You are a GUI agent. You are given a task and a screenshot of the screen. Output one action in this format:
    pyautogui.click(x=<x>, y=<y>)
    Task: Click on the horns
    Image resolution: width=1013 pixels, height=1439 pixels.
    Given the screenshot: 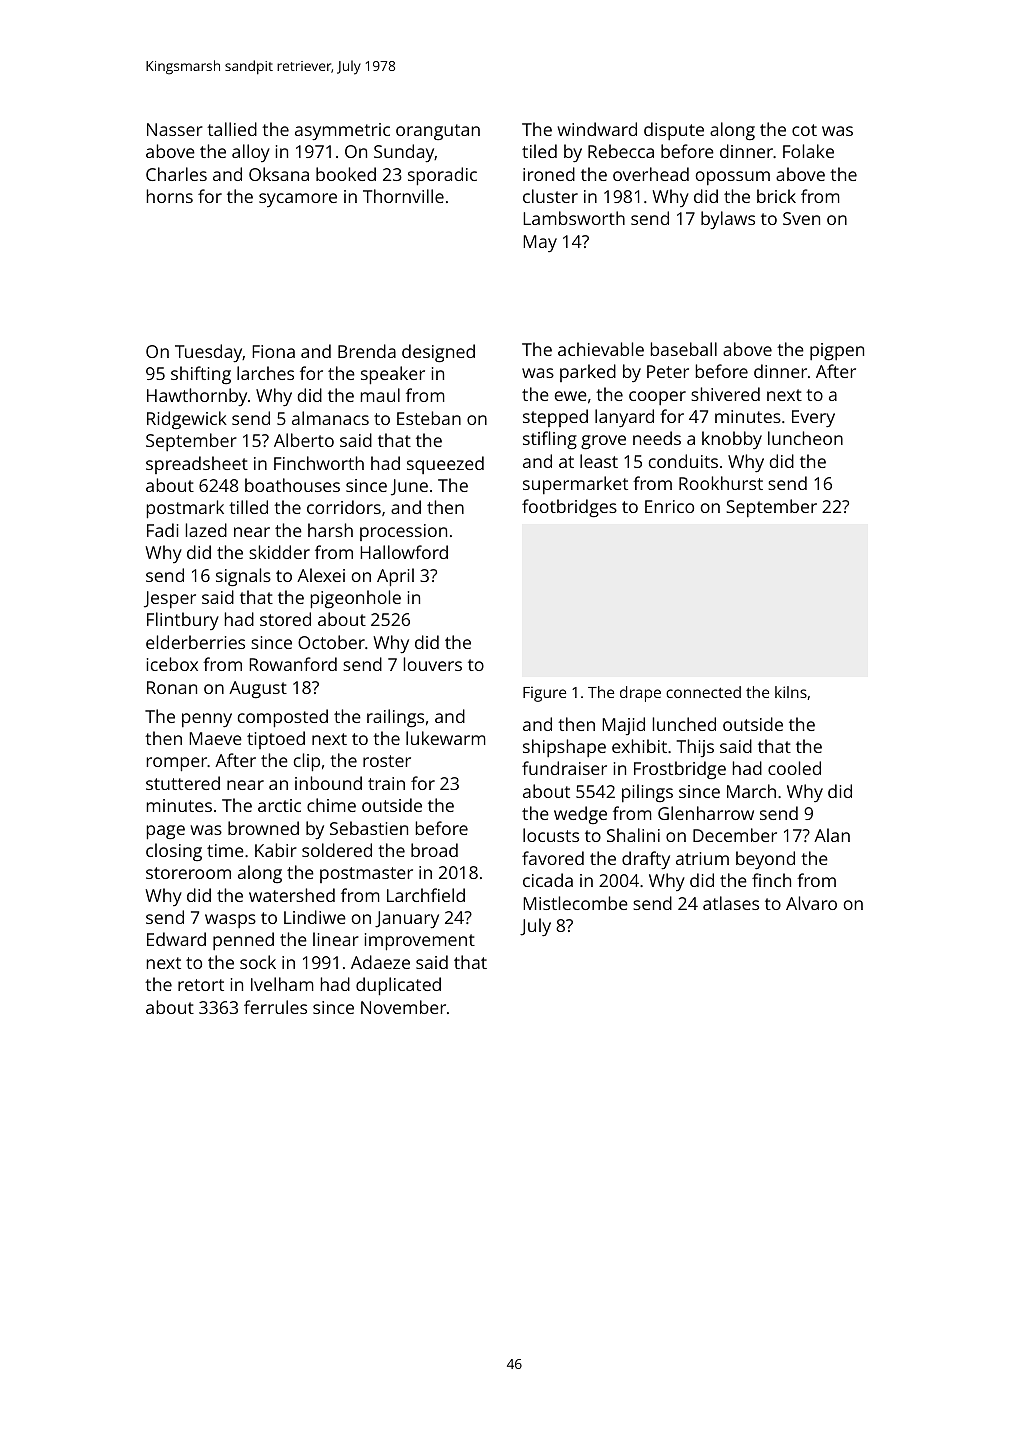 What is the action you would take?
    pyautogui.click(x=170, y=196)
